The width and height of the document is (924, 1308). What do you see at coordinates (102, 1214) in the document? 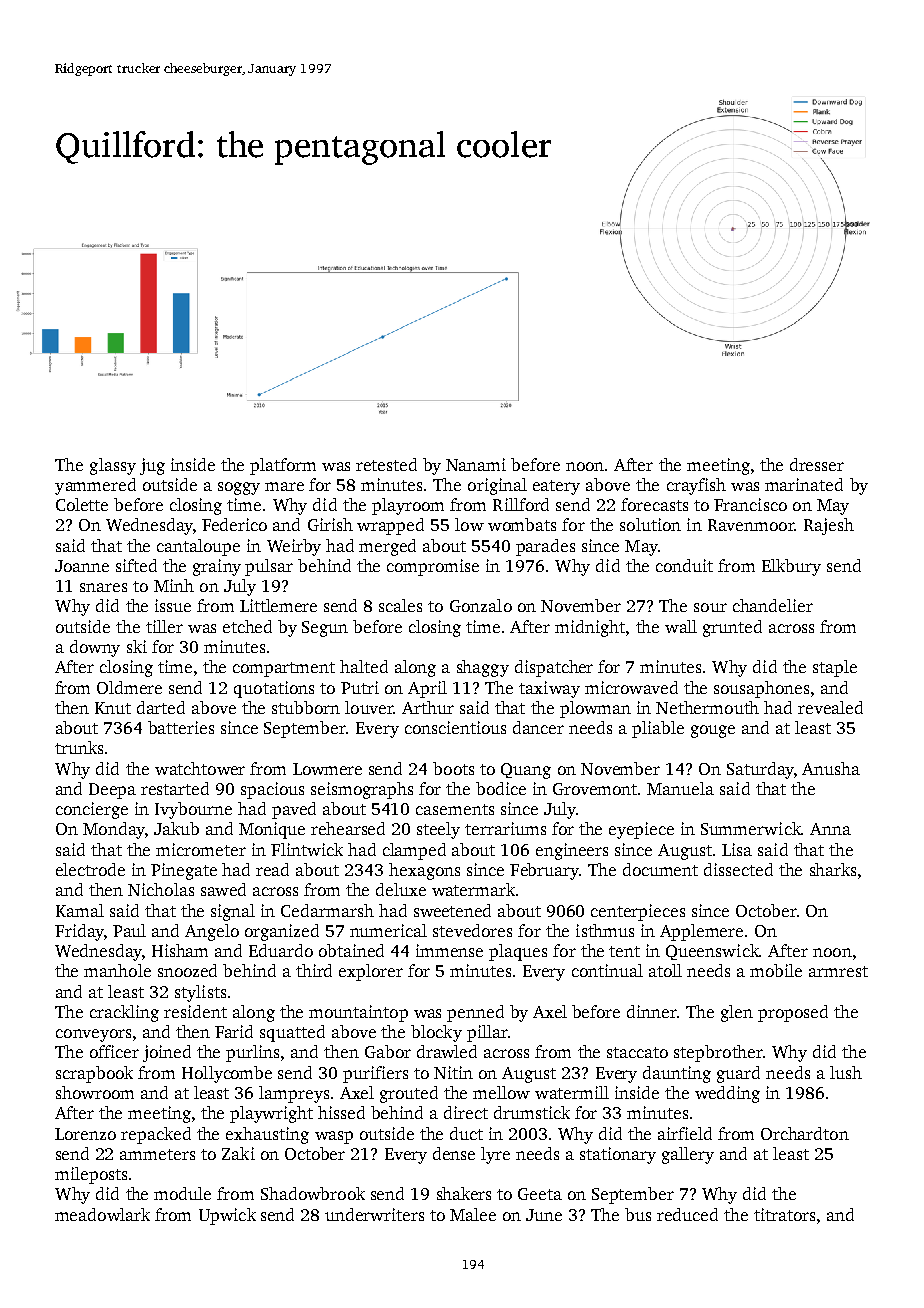
I see `meadowlark` at bounding box center [102, 1214].
